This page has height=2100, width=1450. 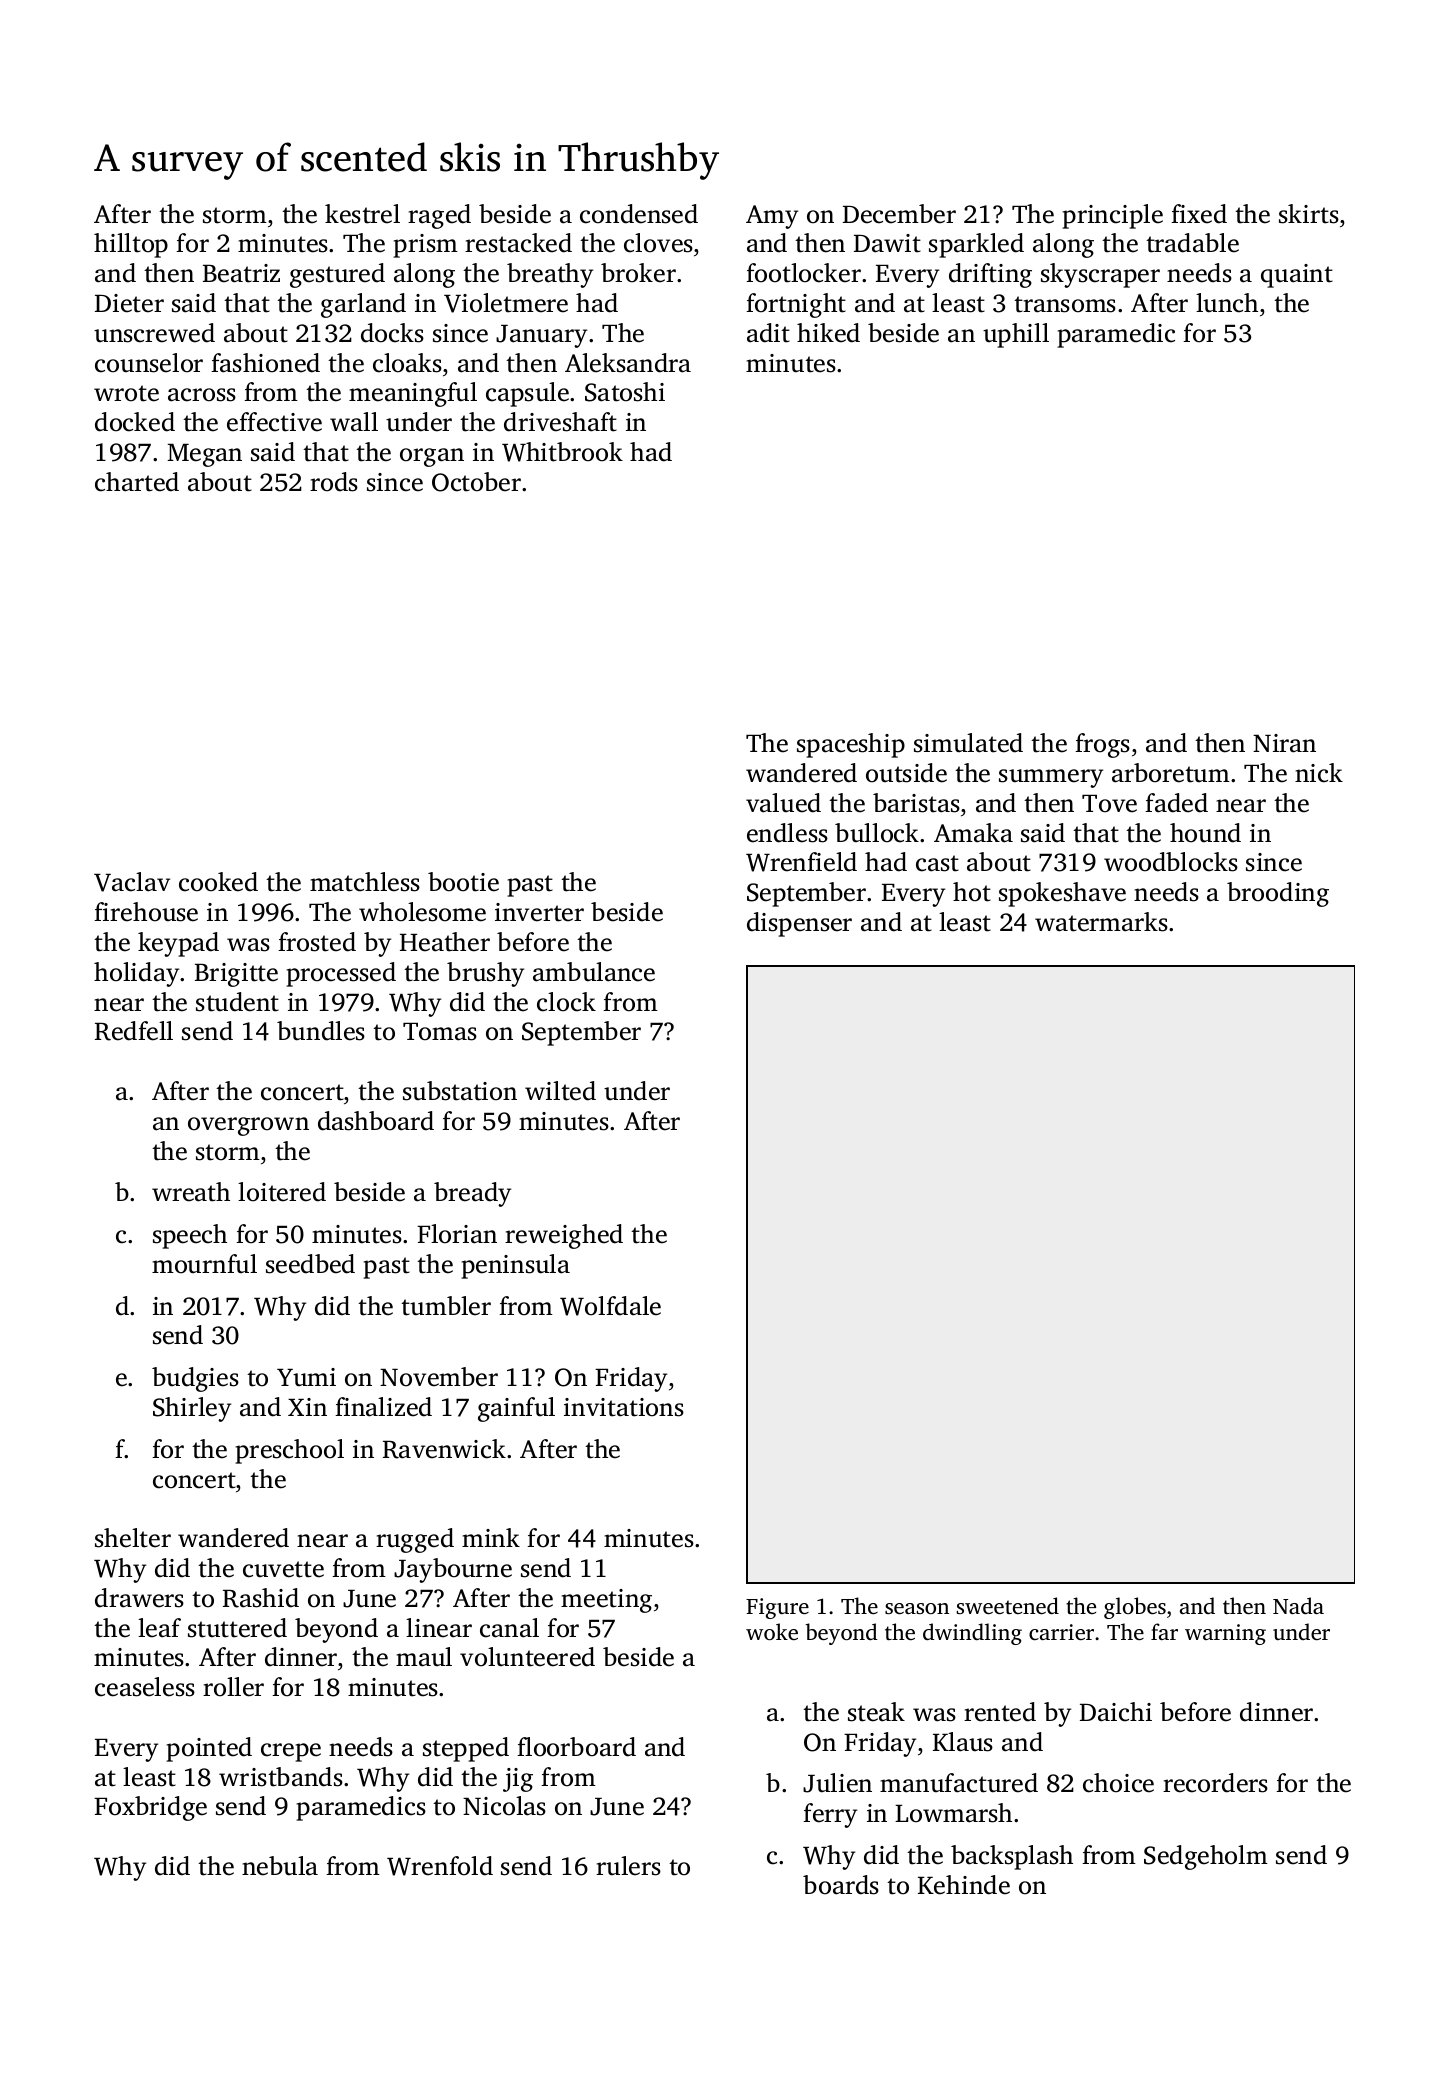 I want to click on Whitbrook, so click(x=562, y=452).
